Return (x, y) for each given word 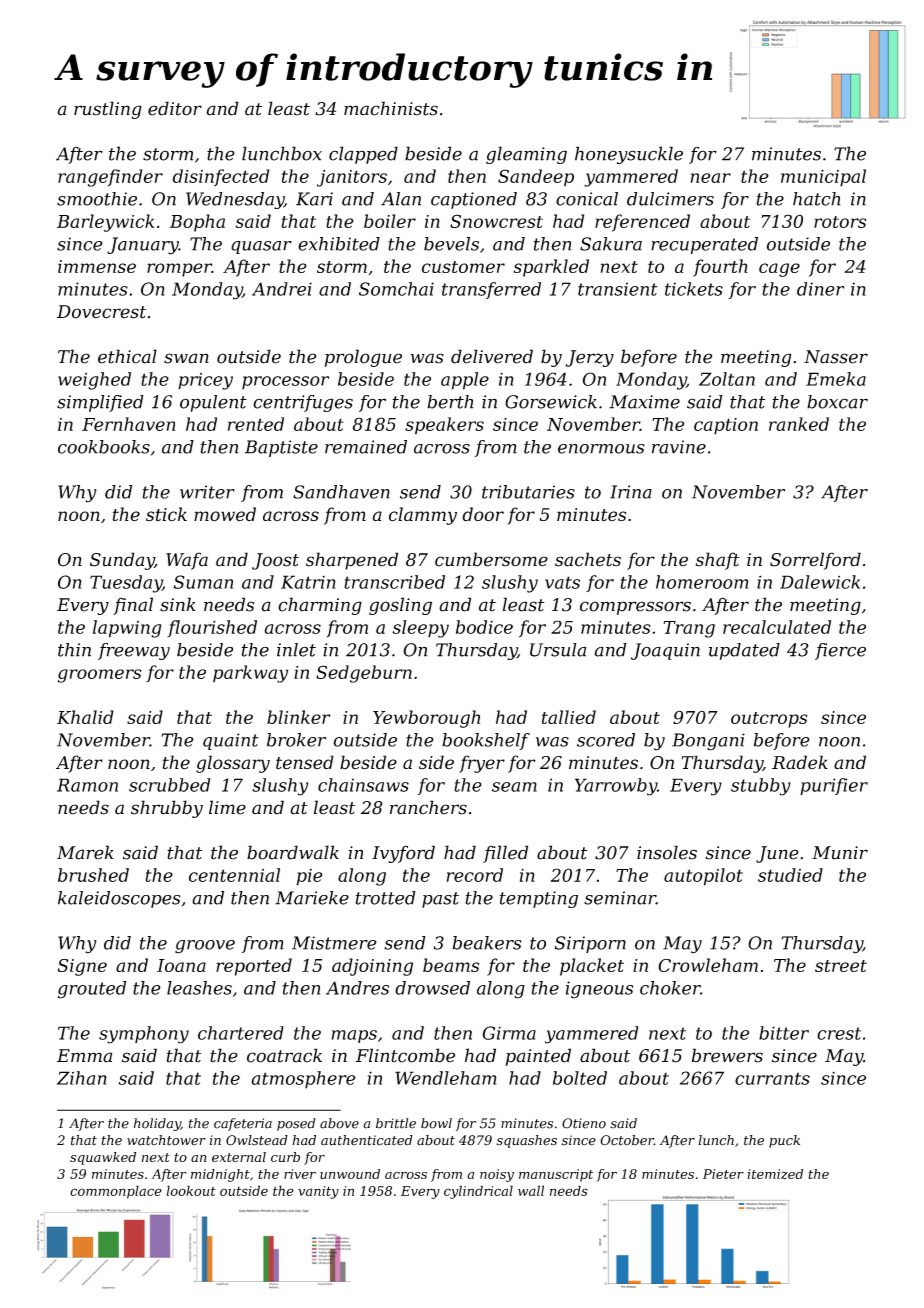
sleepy (420, 629)
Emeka (836, 379)
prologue (363, 358)
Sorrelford (815, 561)
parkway (250, 674)
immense (97, 266)
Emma (84, 1056)
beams (451, 965)
